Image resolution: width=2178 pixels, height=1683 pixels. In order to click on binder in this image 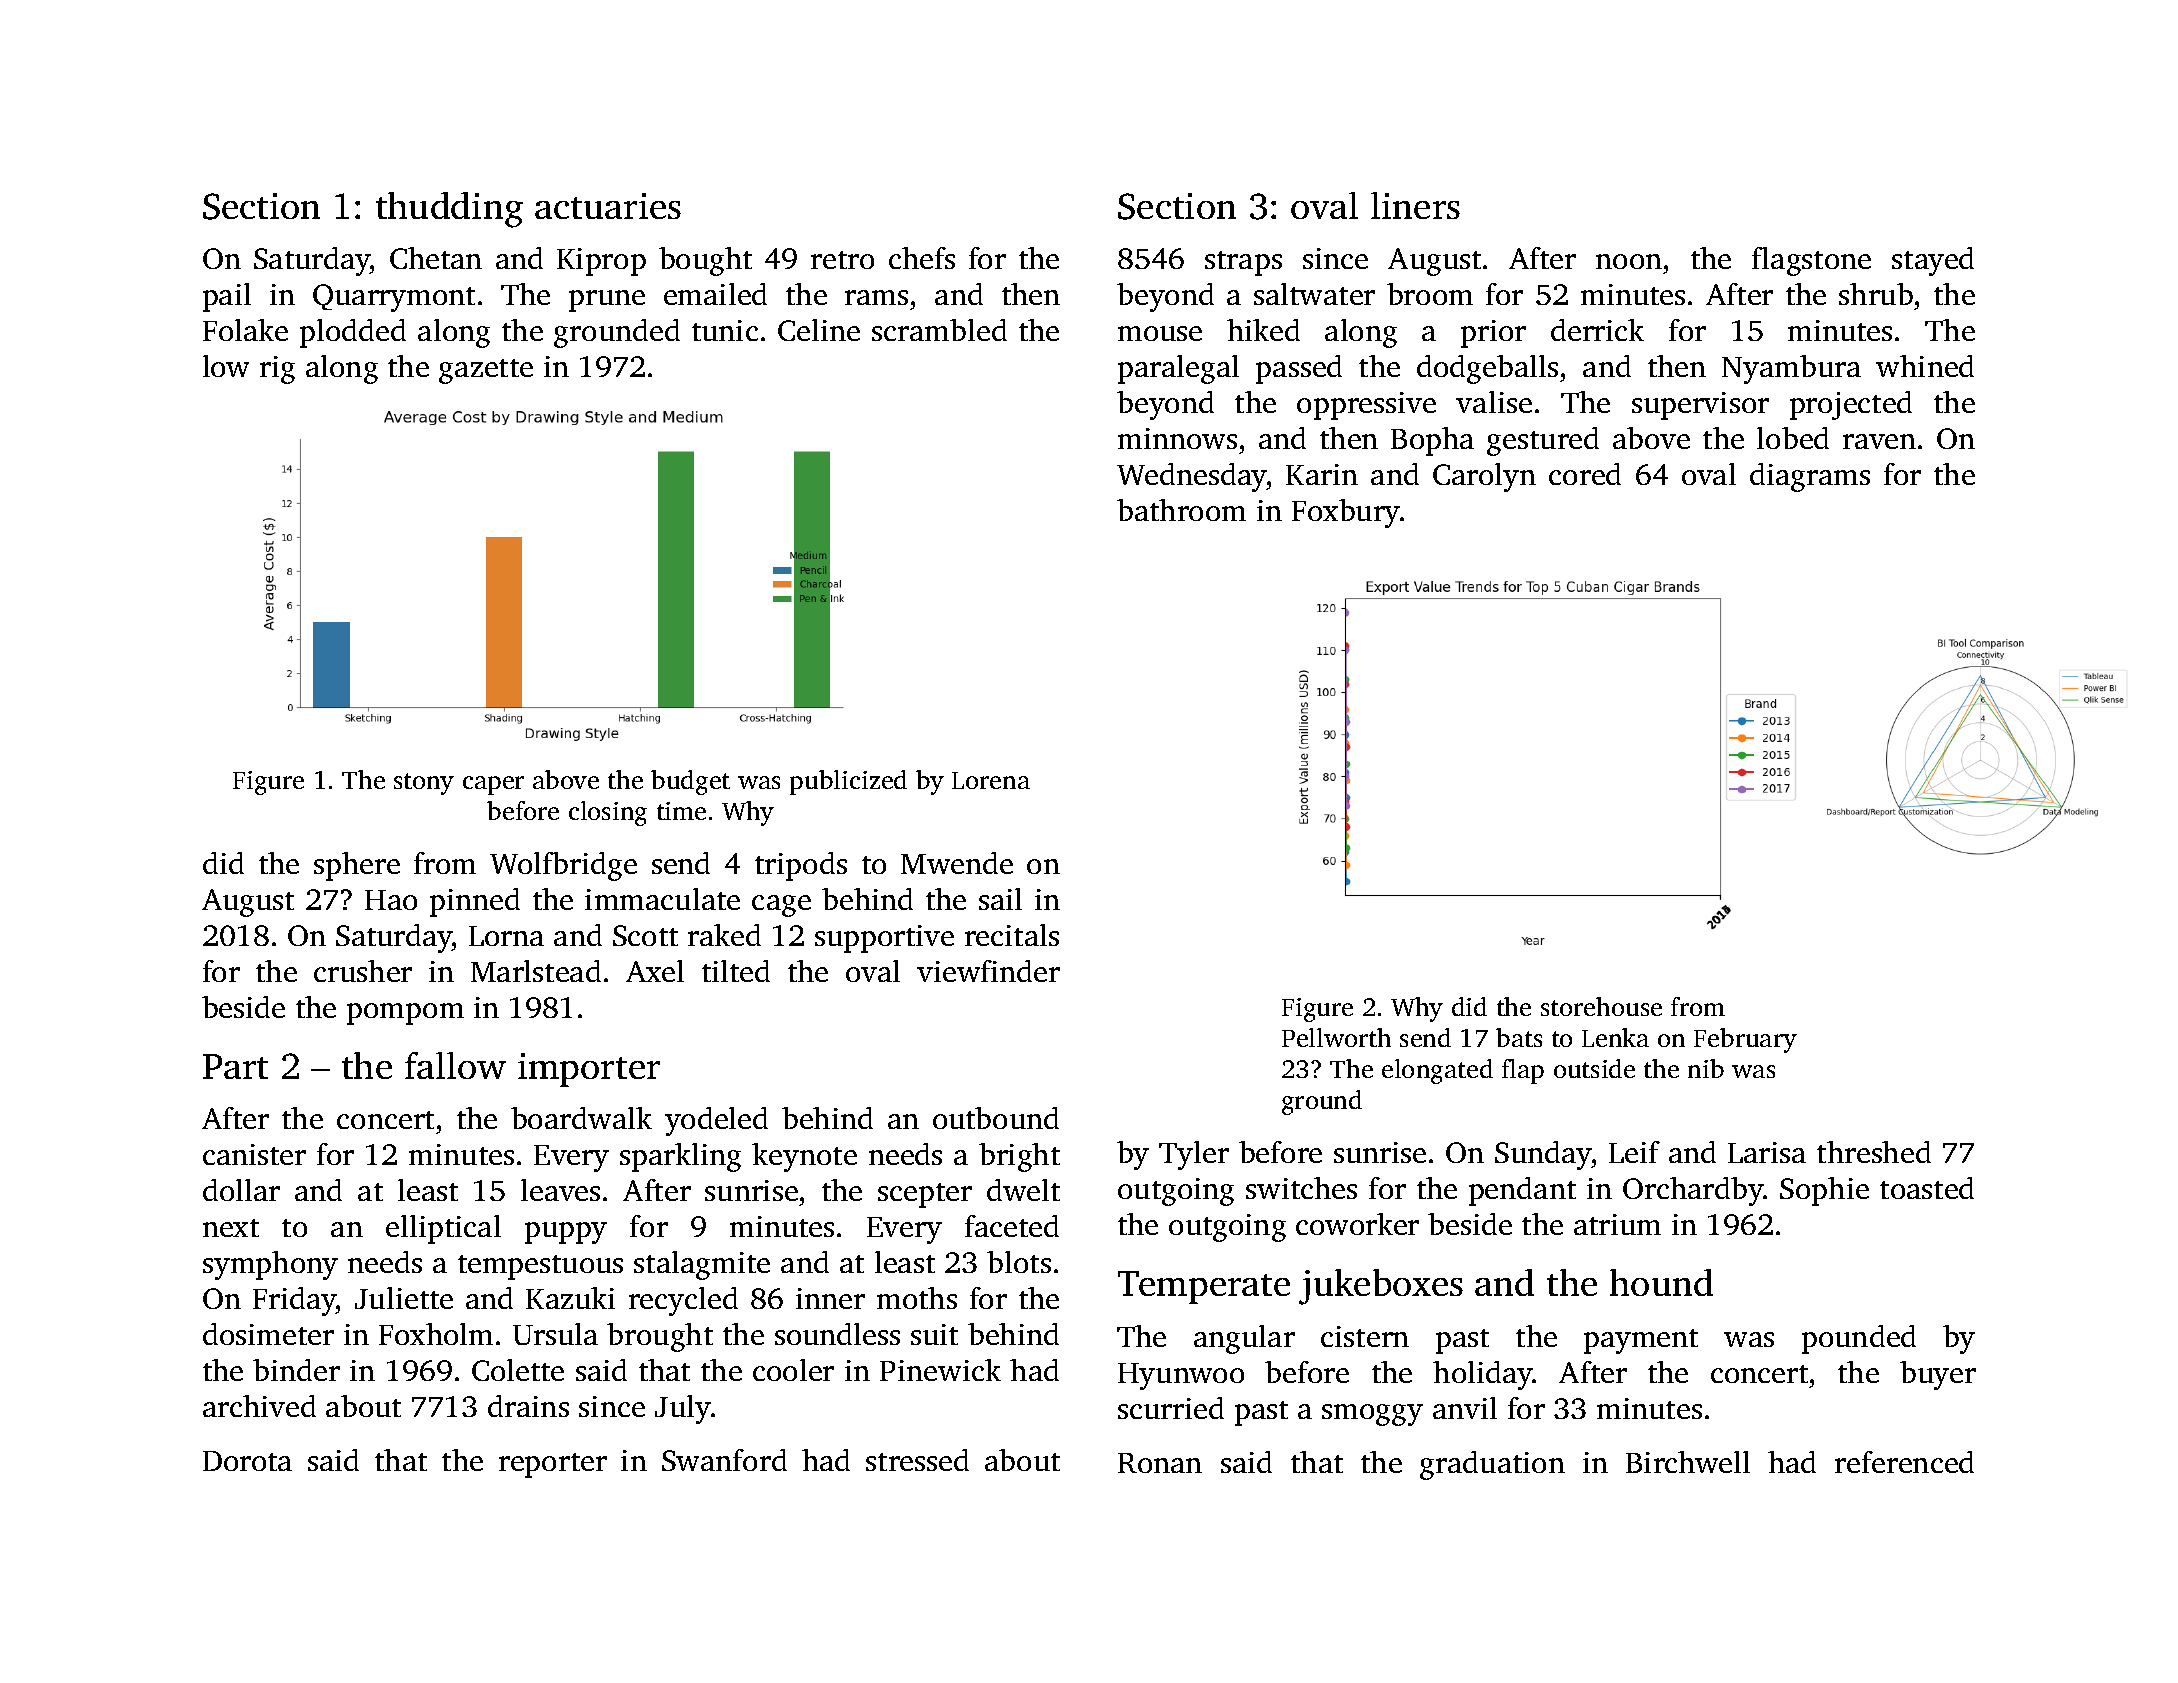, I will do `click(296, 1370)`.
